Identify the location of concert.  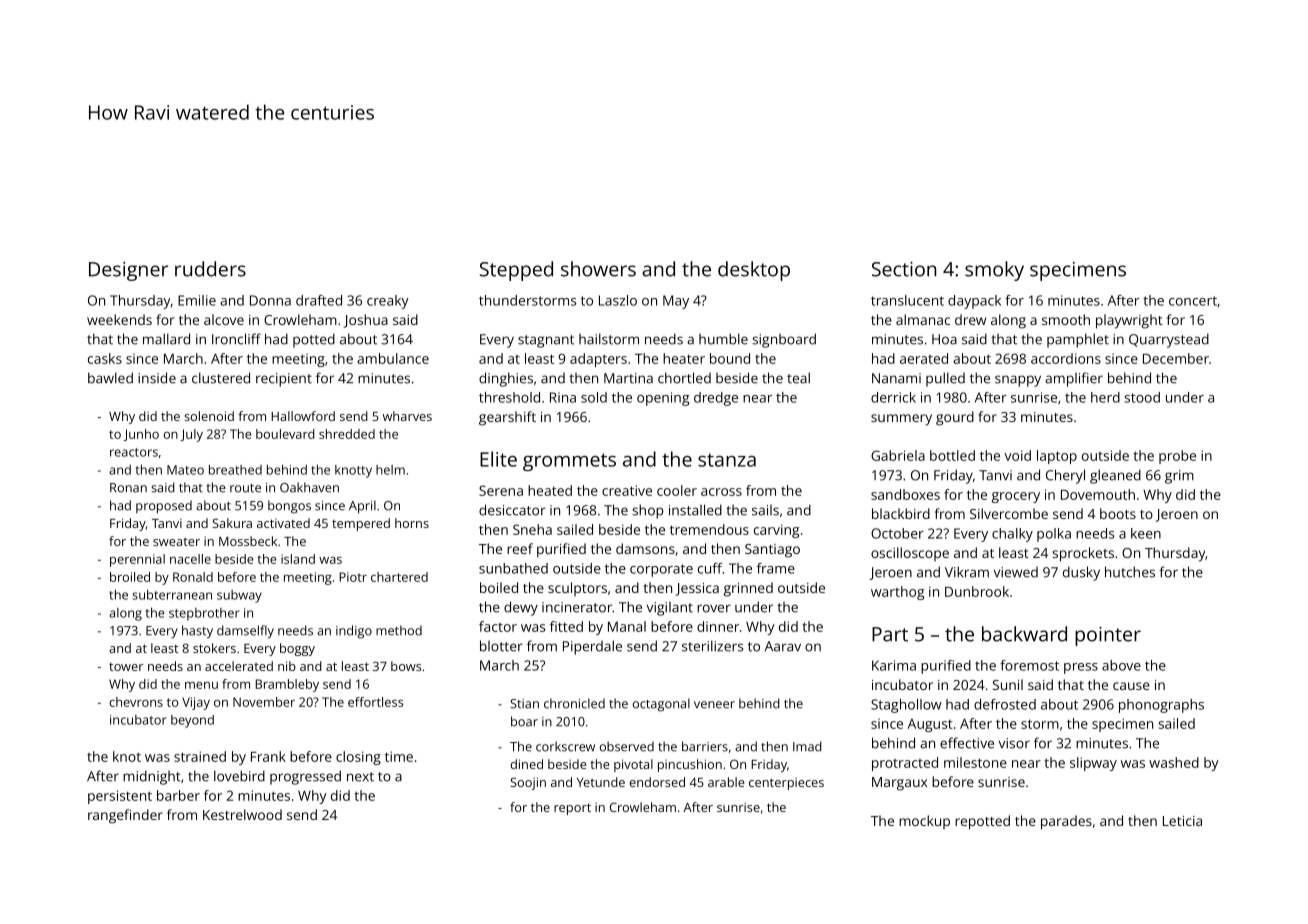
(1193, 301).
